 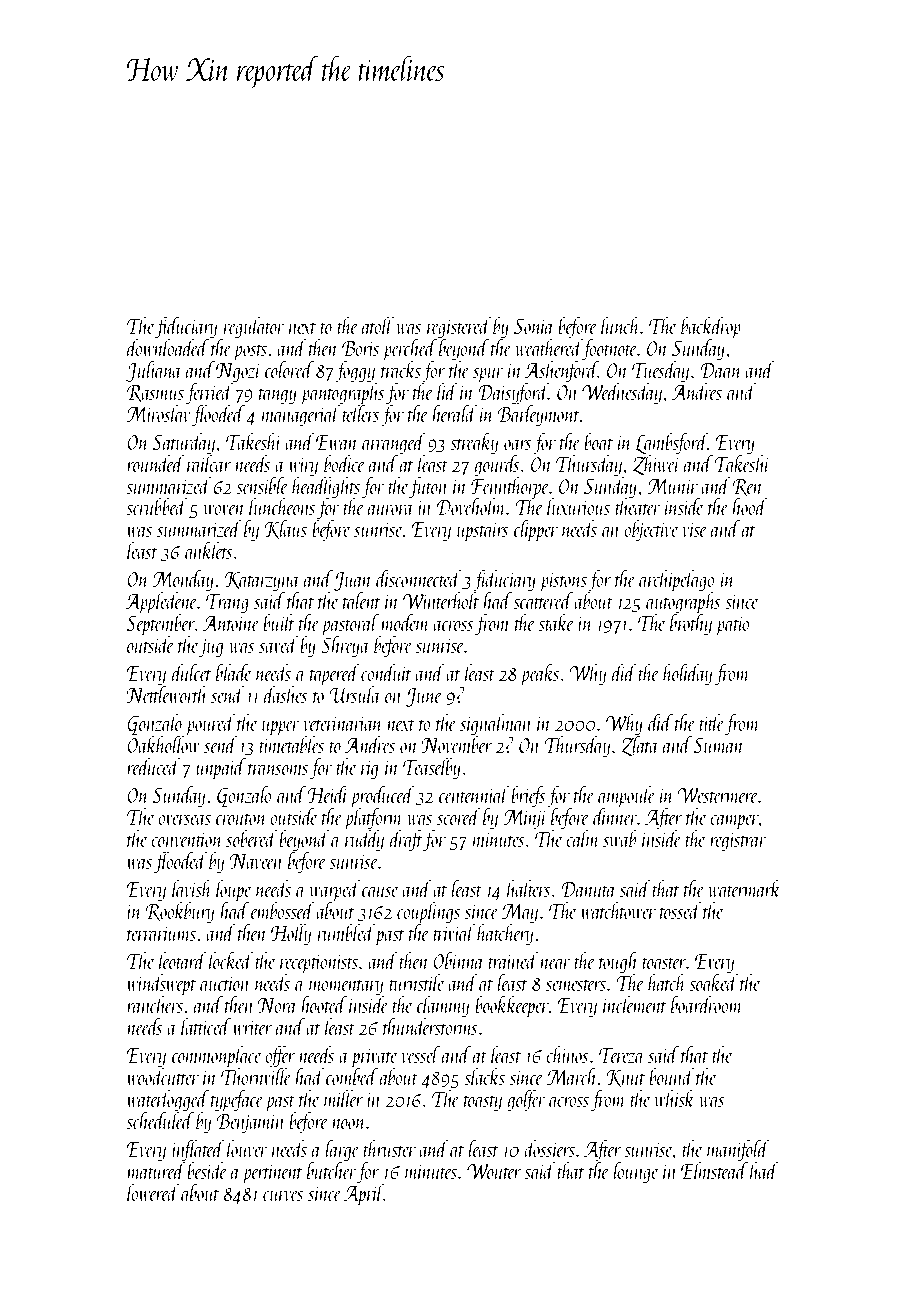 I want to click on inclement, so click(x=635, y=1004).
